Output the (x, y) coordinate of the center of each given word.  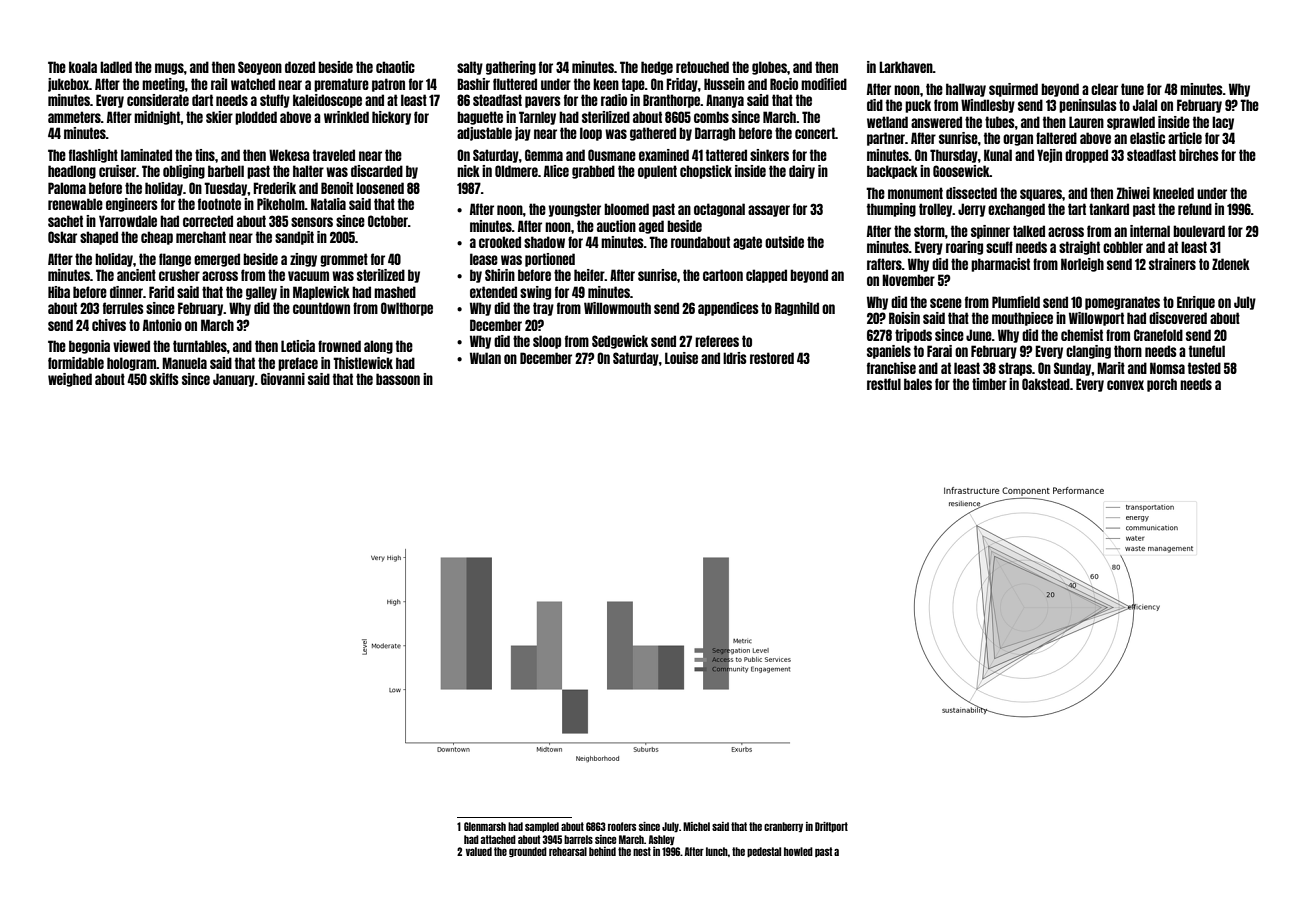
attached (498, 839)
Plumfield (1016, 302)
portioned (550, 260)
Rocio (784, 84)
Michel (696, 826)
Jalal (1145, 105)
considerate (158, 100)
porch (1162, 385)
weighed (70, 380)
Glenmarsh (485, 826)
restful (884, 384)
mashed (395, 292)
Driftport (831, 827)
